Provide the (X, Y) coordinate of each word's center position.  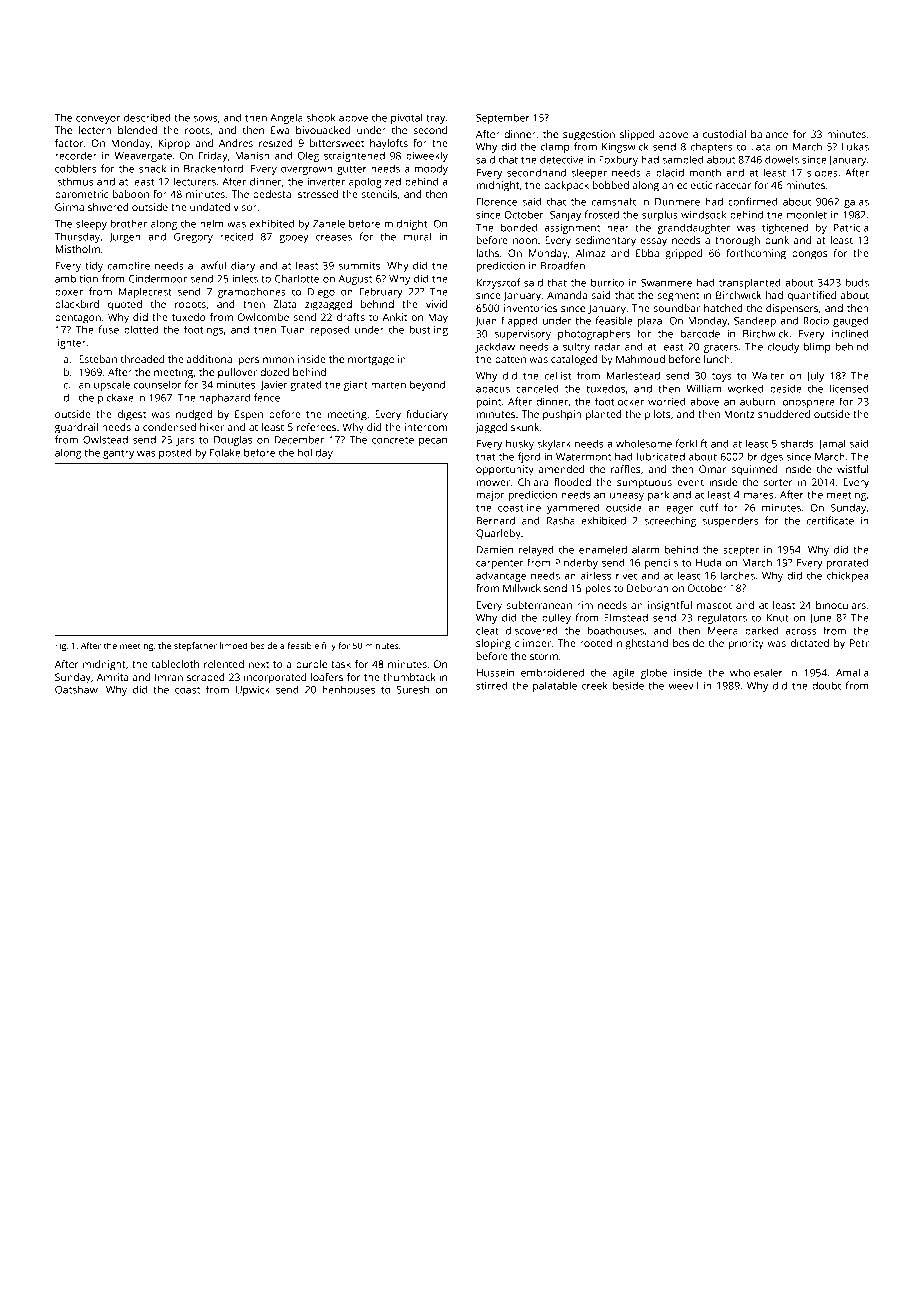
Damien (495, 550)
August (355, 280)
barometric (81, 194)
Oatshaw (76, 689)
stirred (491, 685)
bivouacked (323, 130)
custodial (724, 134)
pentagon (78, 319)
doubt (826, 685)
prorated (847, 563)
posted (175, 453)
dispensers (792, 309)
